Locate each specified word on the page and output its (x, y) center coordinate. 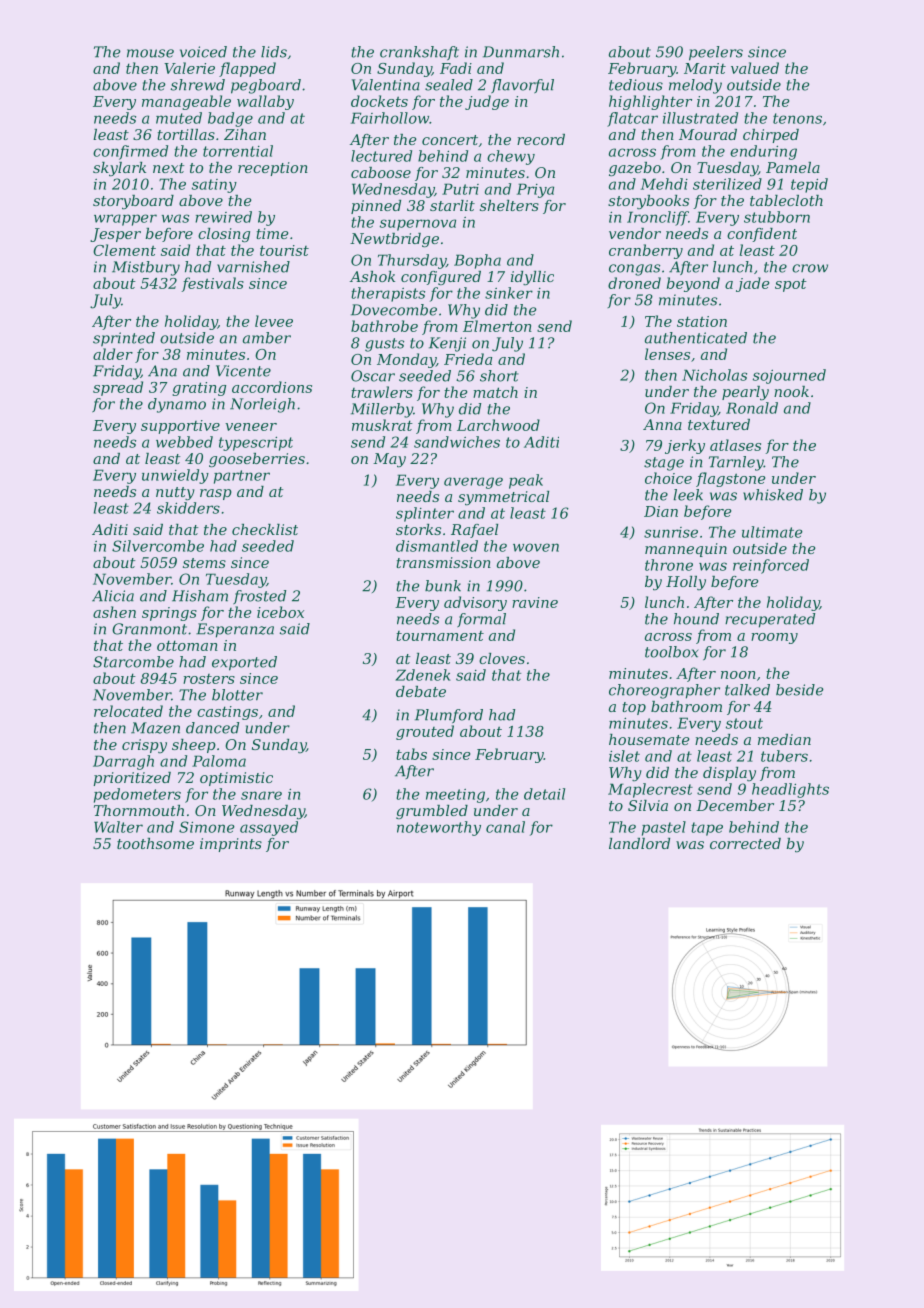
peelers (716, 53)
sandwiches (457, 442)
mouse (150, 53)
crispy (144, 746)
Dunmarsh (521, 52)
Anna (662, 424)
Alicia (113, 596)
